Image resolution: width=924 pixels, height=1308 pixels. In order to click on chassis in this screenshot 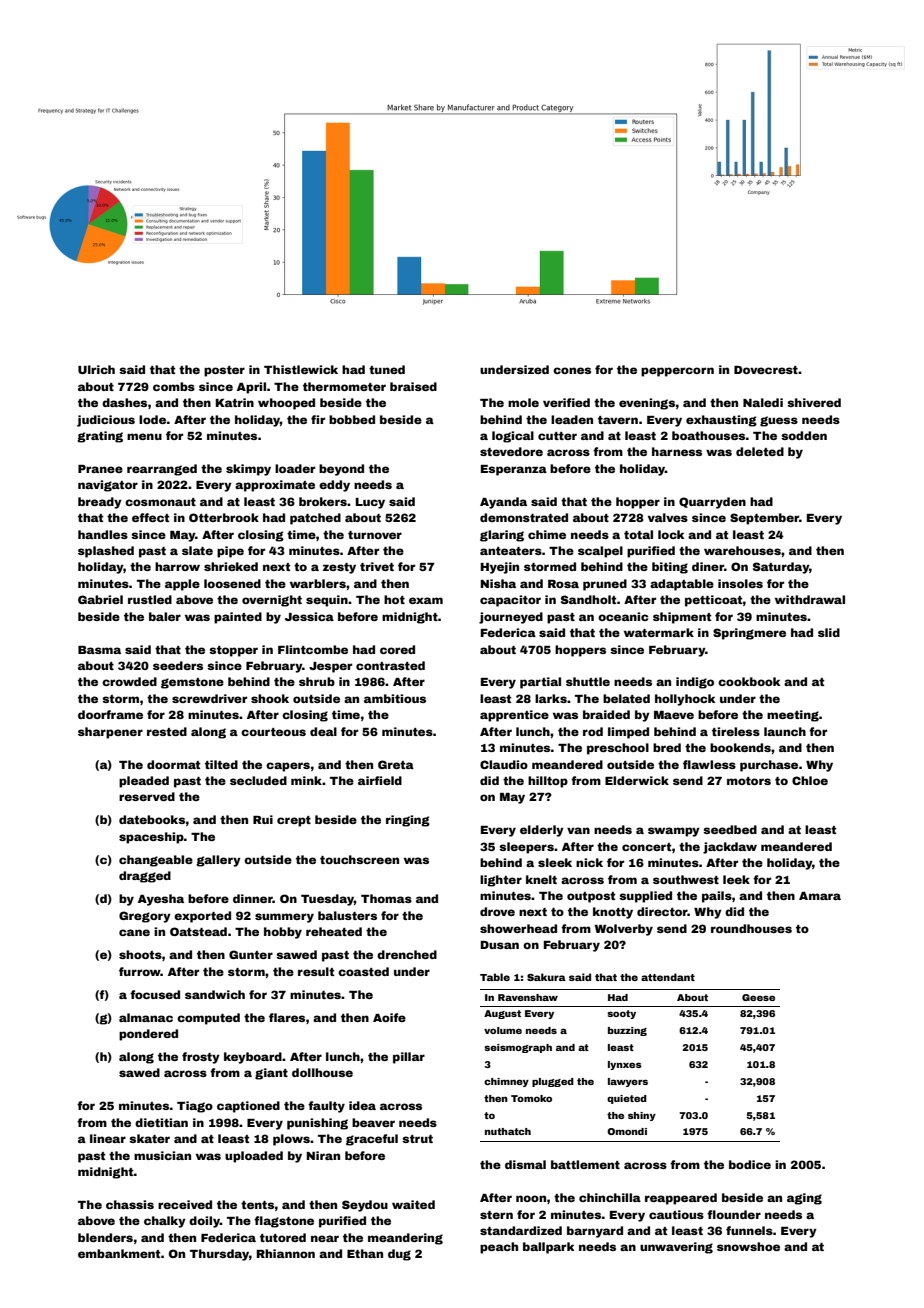, I will do `click(130, 1204)`.
